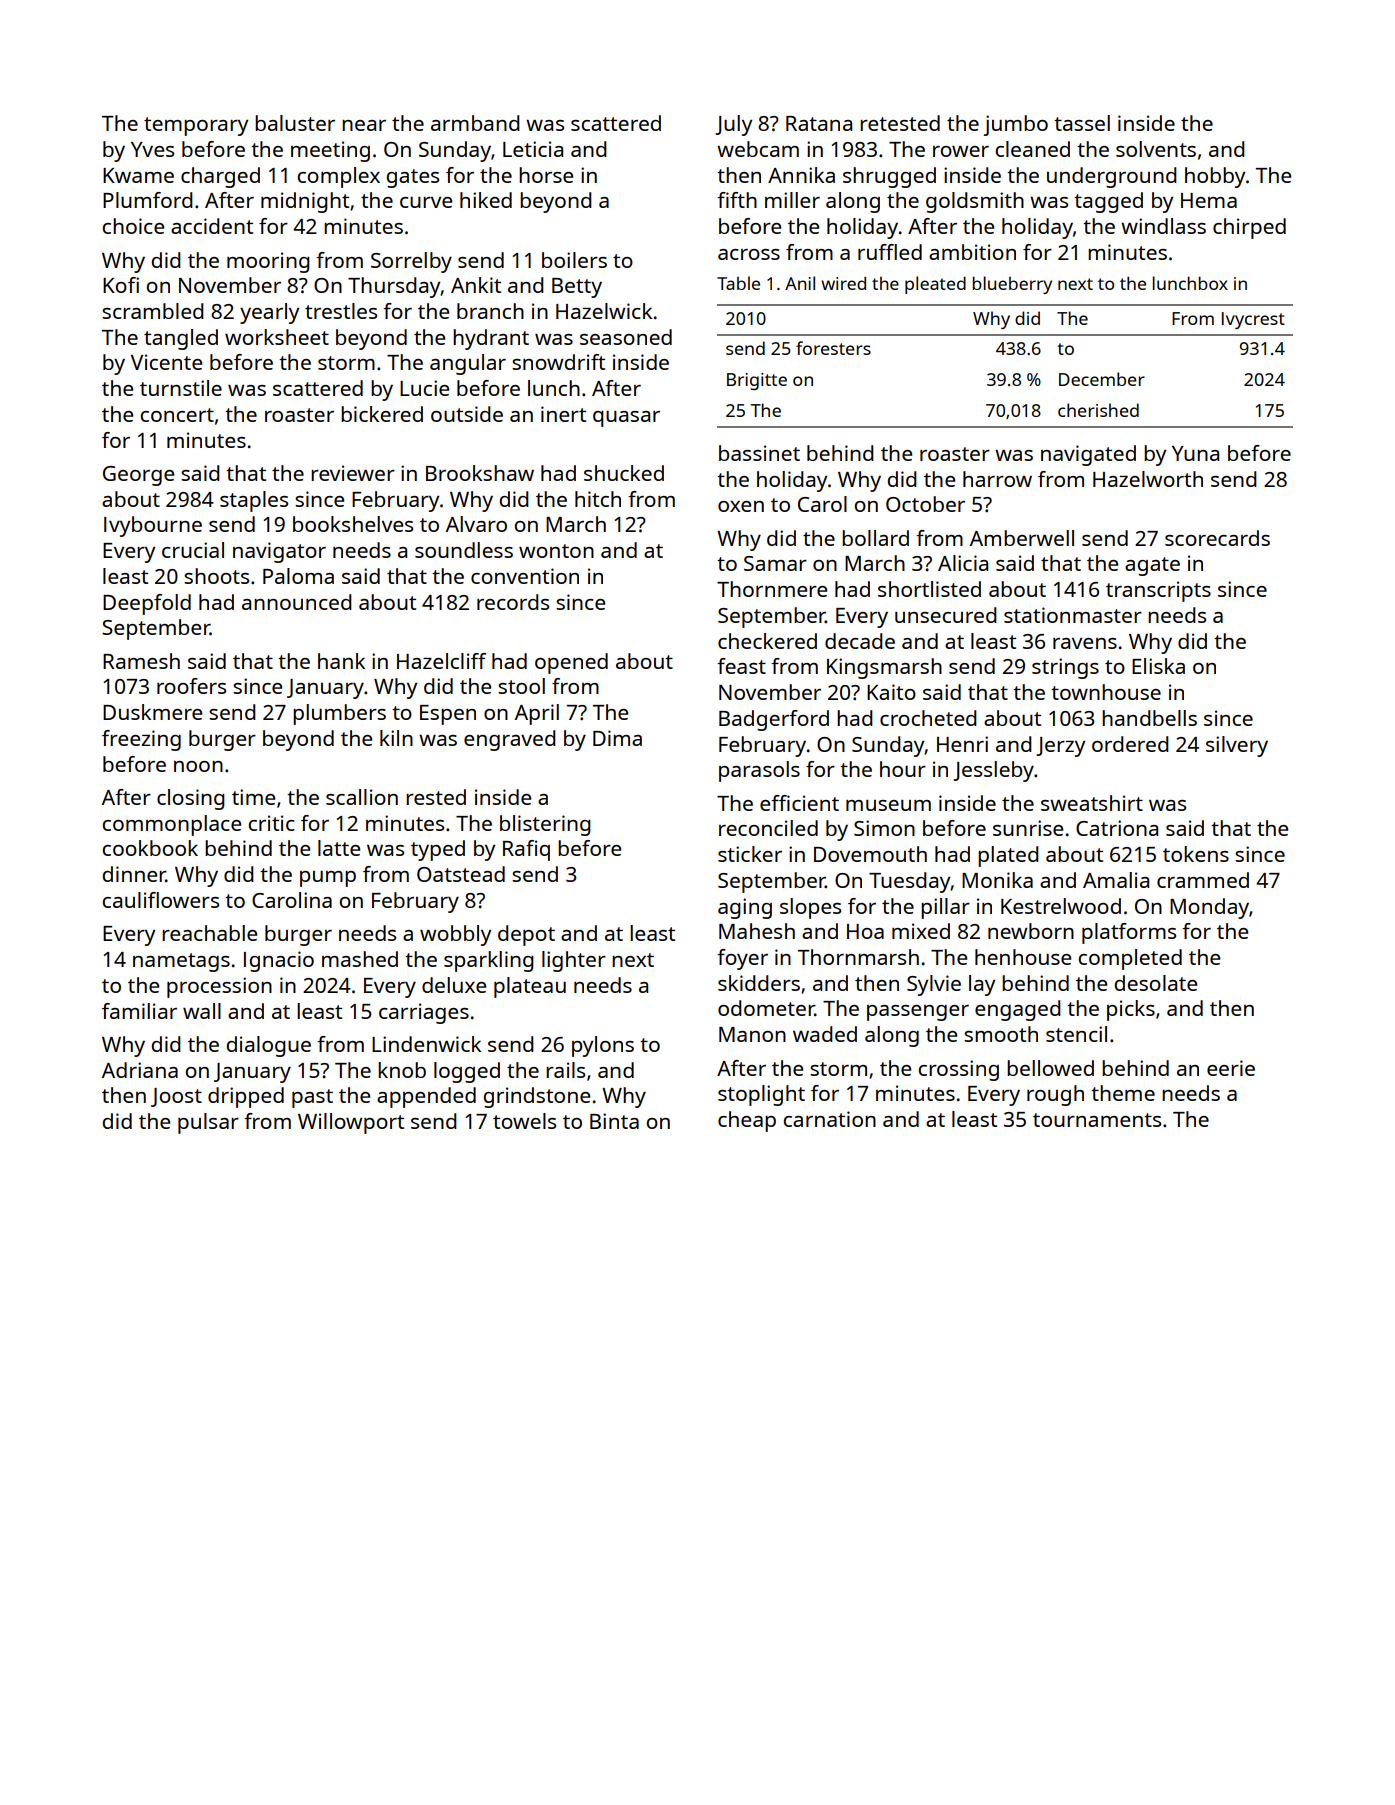  What do you see at coordinates (759, 771) in the image?
I see `parasols` at bounding box center [759, 771].
